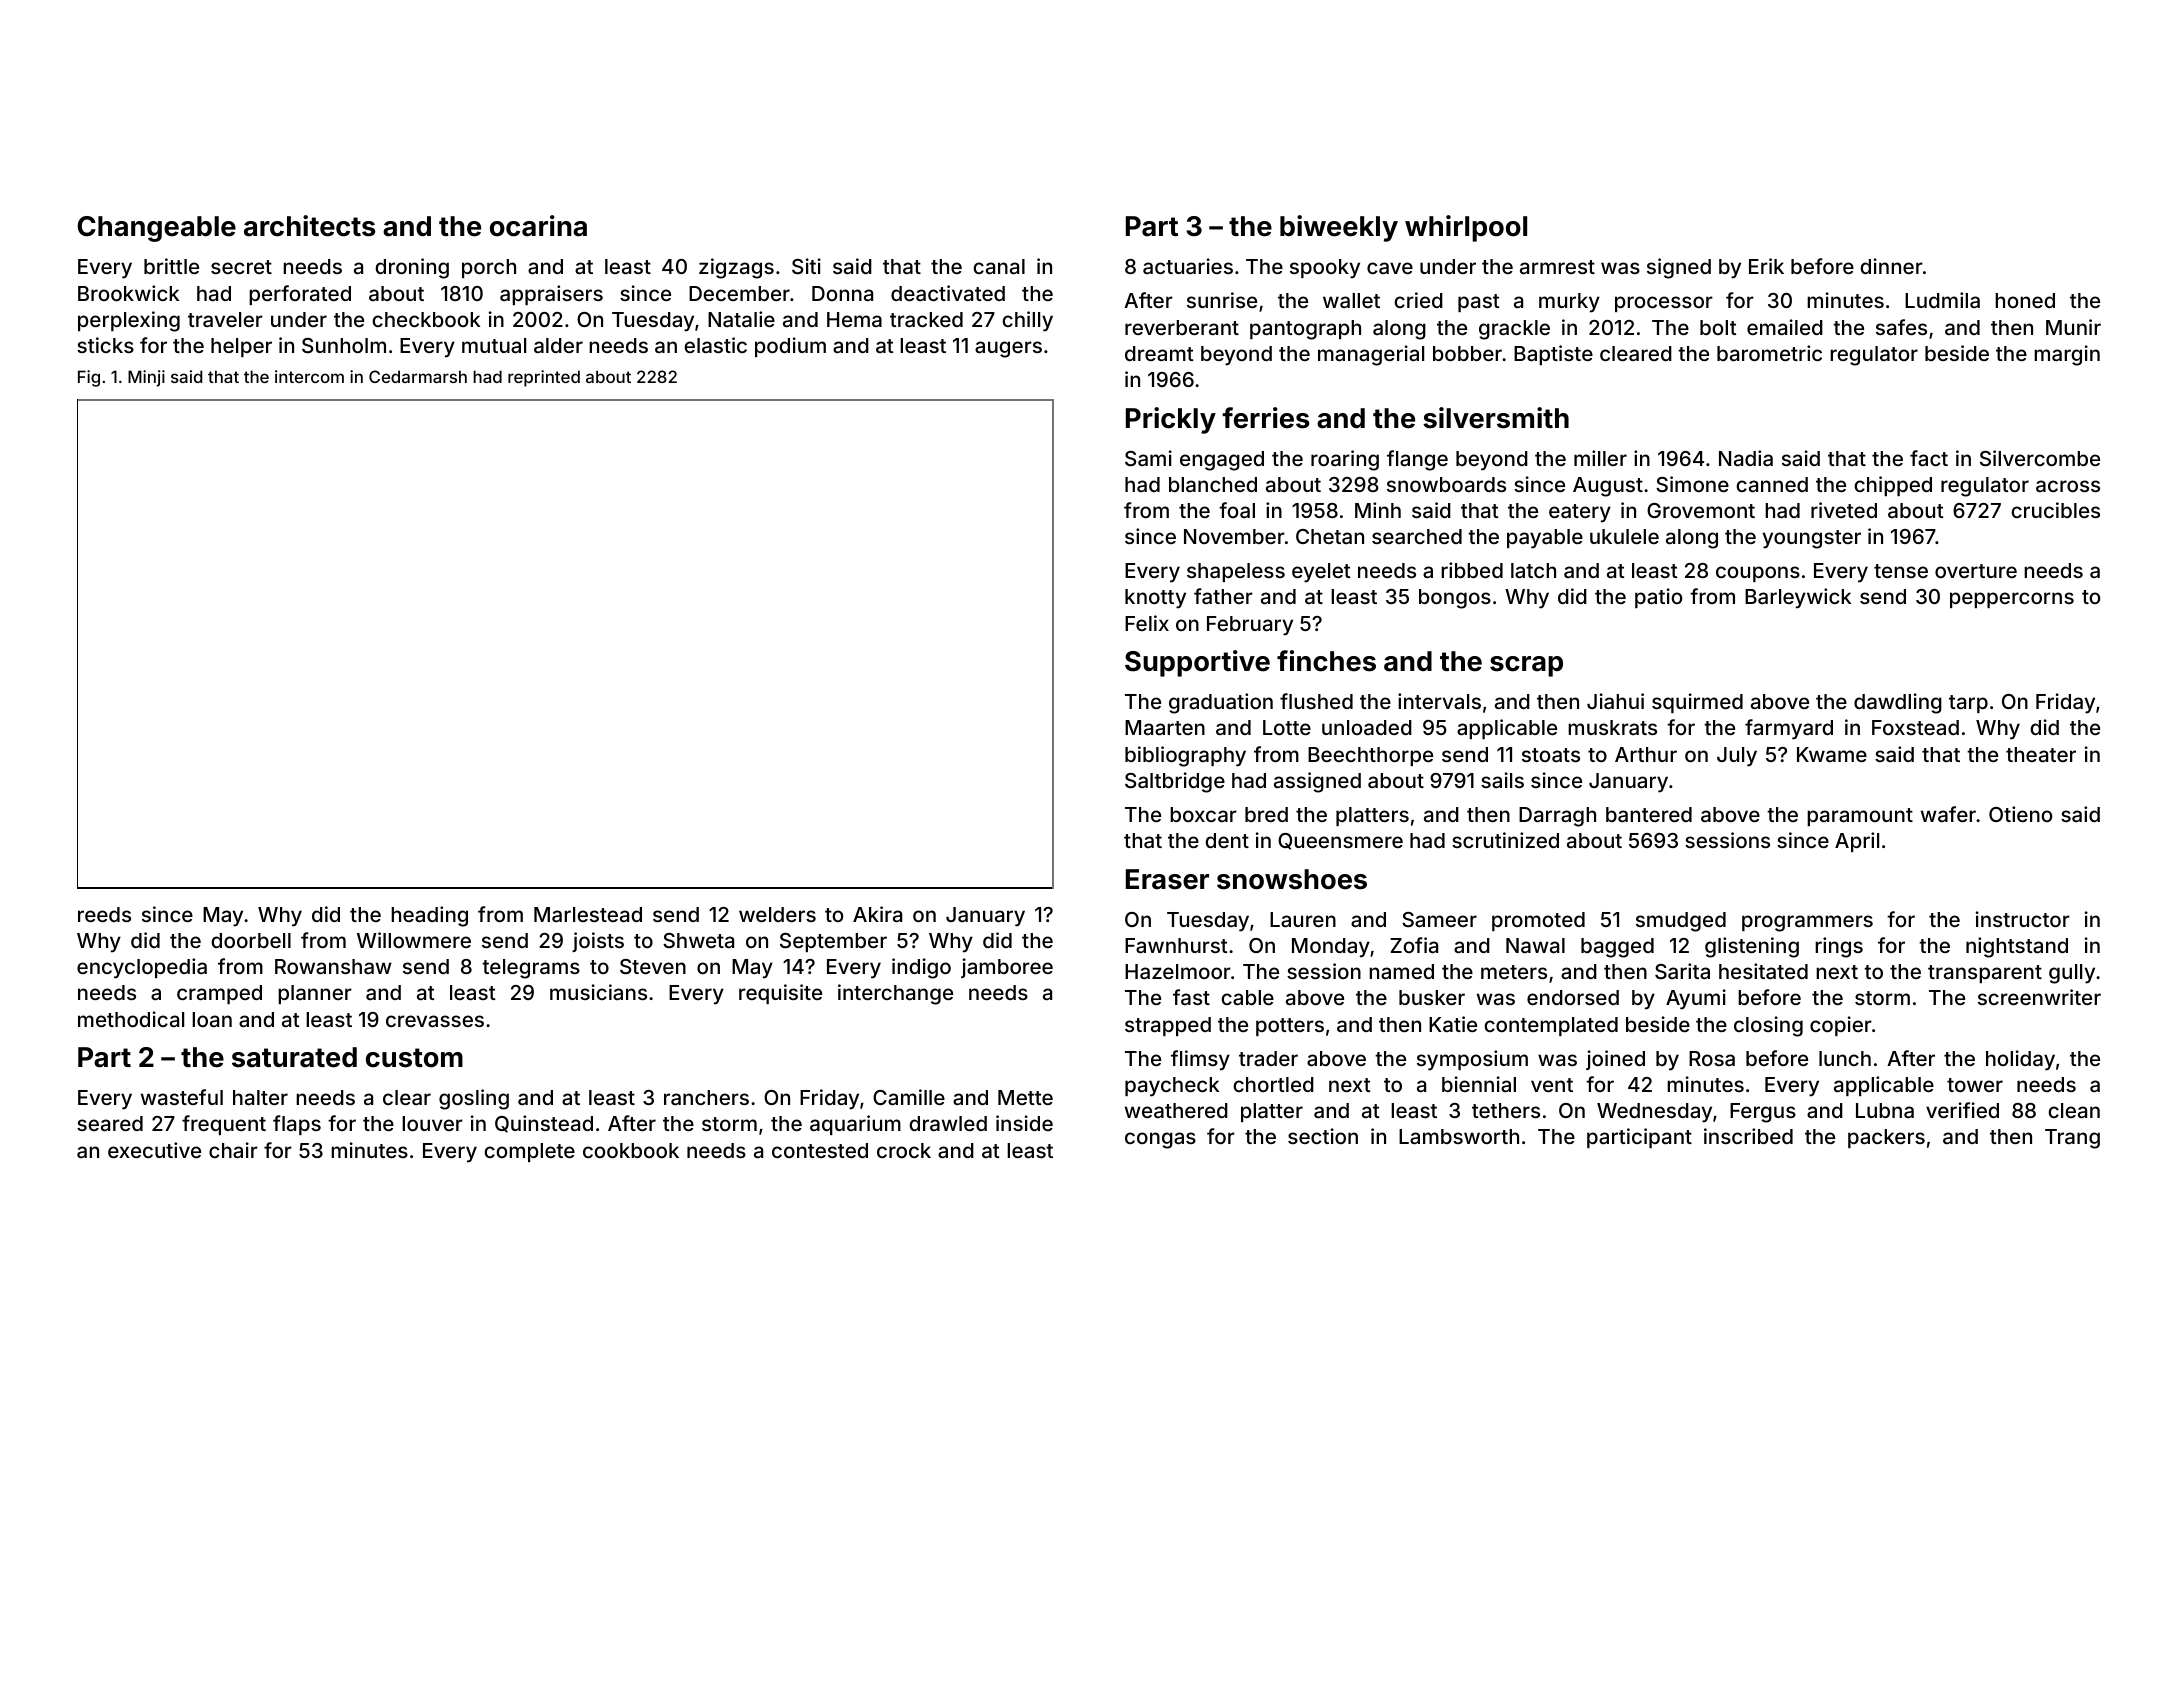 This document has height=1683, width=2178. I want to click on theater, so click(2041, 754).
